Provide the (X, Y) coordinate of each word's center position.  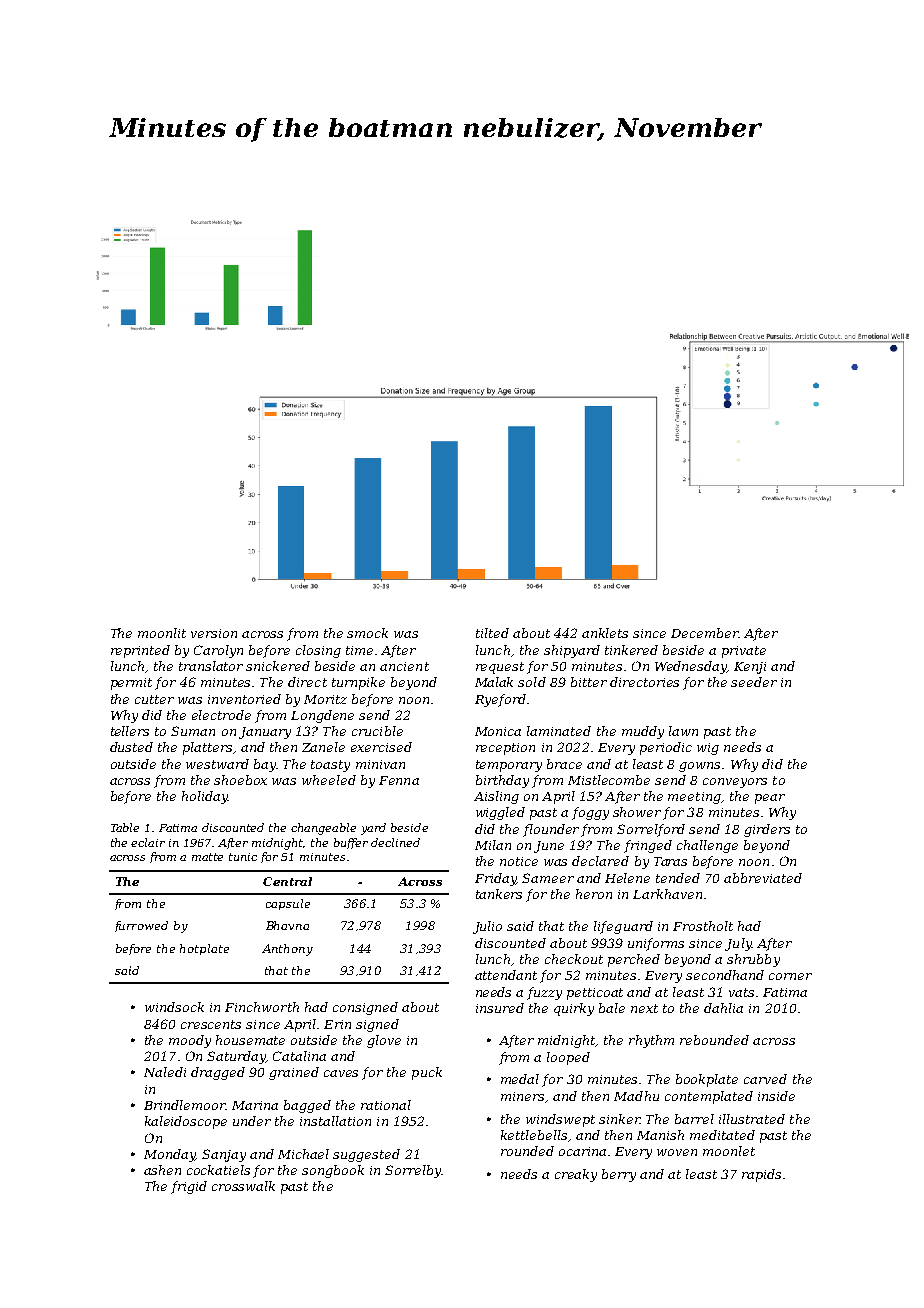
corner (790, 976)
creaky (576, 1175)
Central (287, 881)
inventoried (244, 699)
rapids (761, 1175)
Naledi (165, 1072)
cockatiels (218, 1170)
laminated (559, 731)
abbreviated (763, 878)
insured (500, 1008)
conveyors (735, 783)
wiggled (500, 813)
